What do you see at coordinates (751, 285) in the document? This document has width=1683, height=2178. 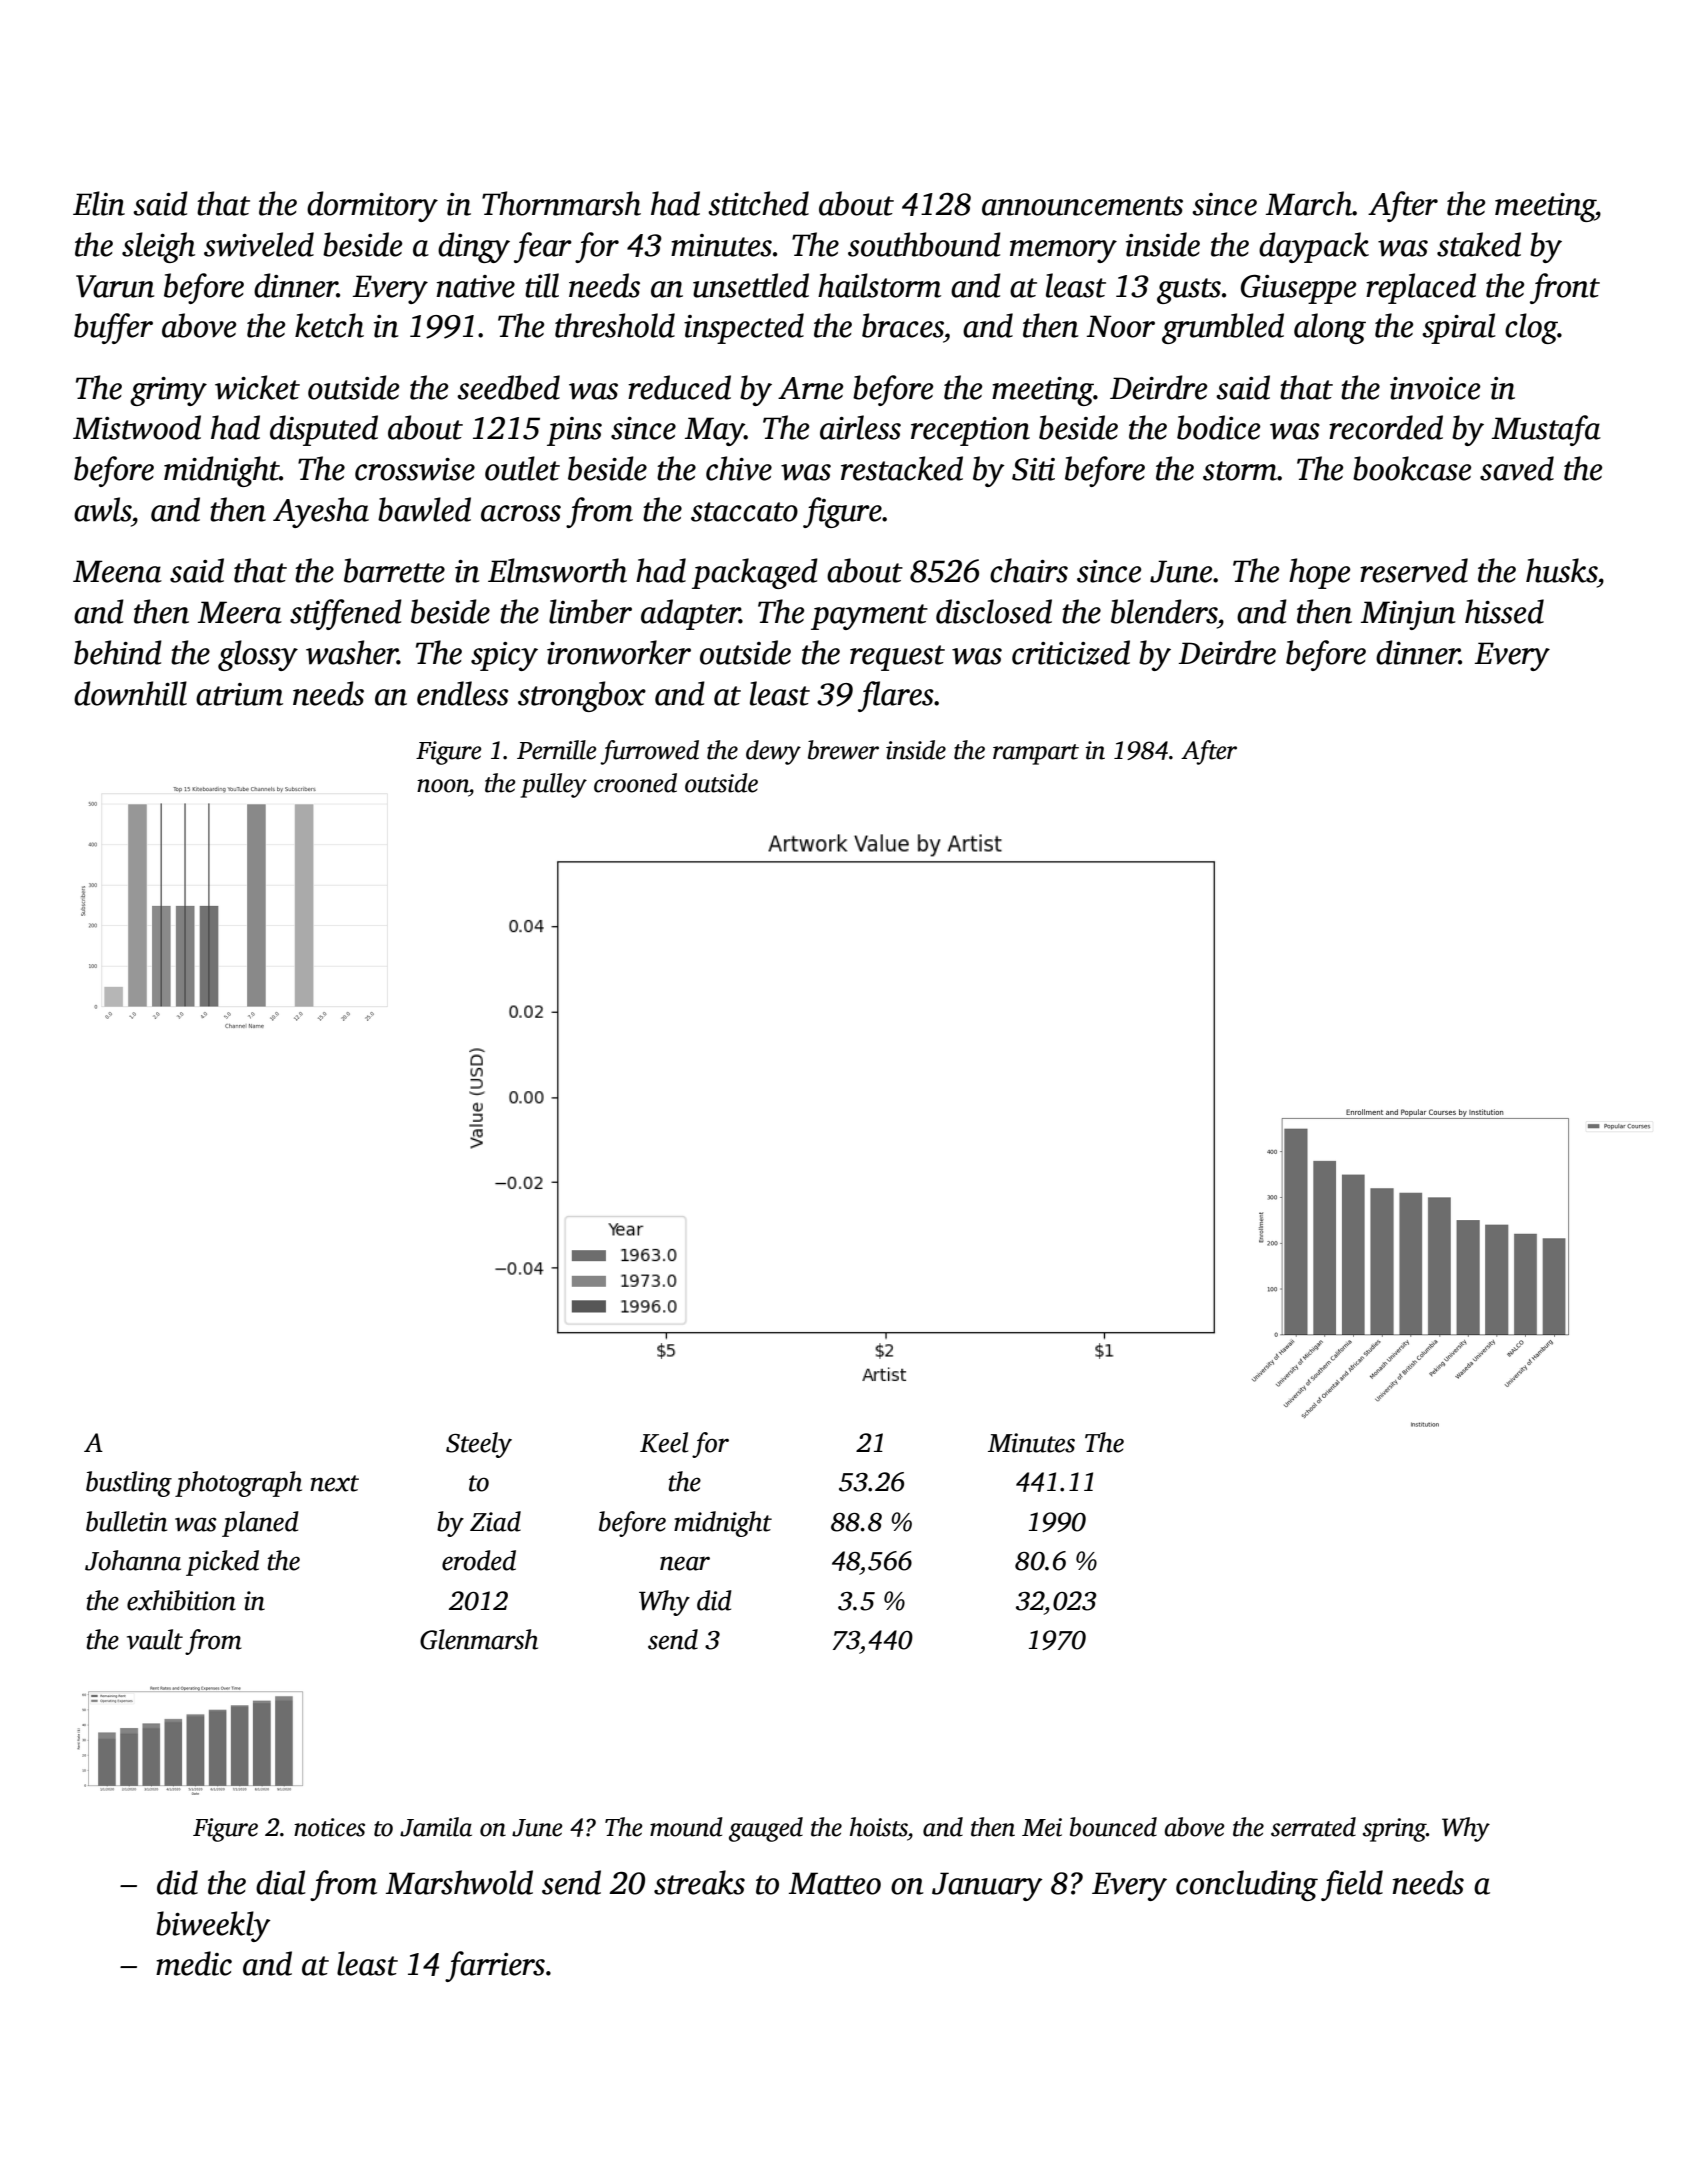 I see `unsettled` at bounding box center [751, 285].
